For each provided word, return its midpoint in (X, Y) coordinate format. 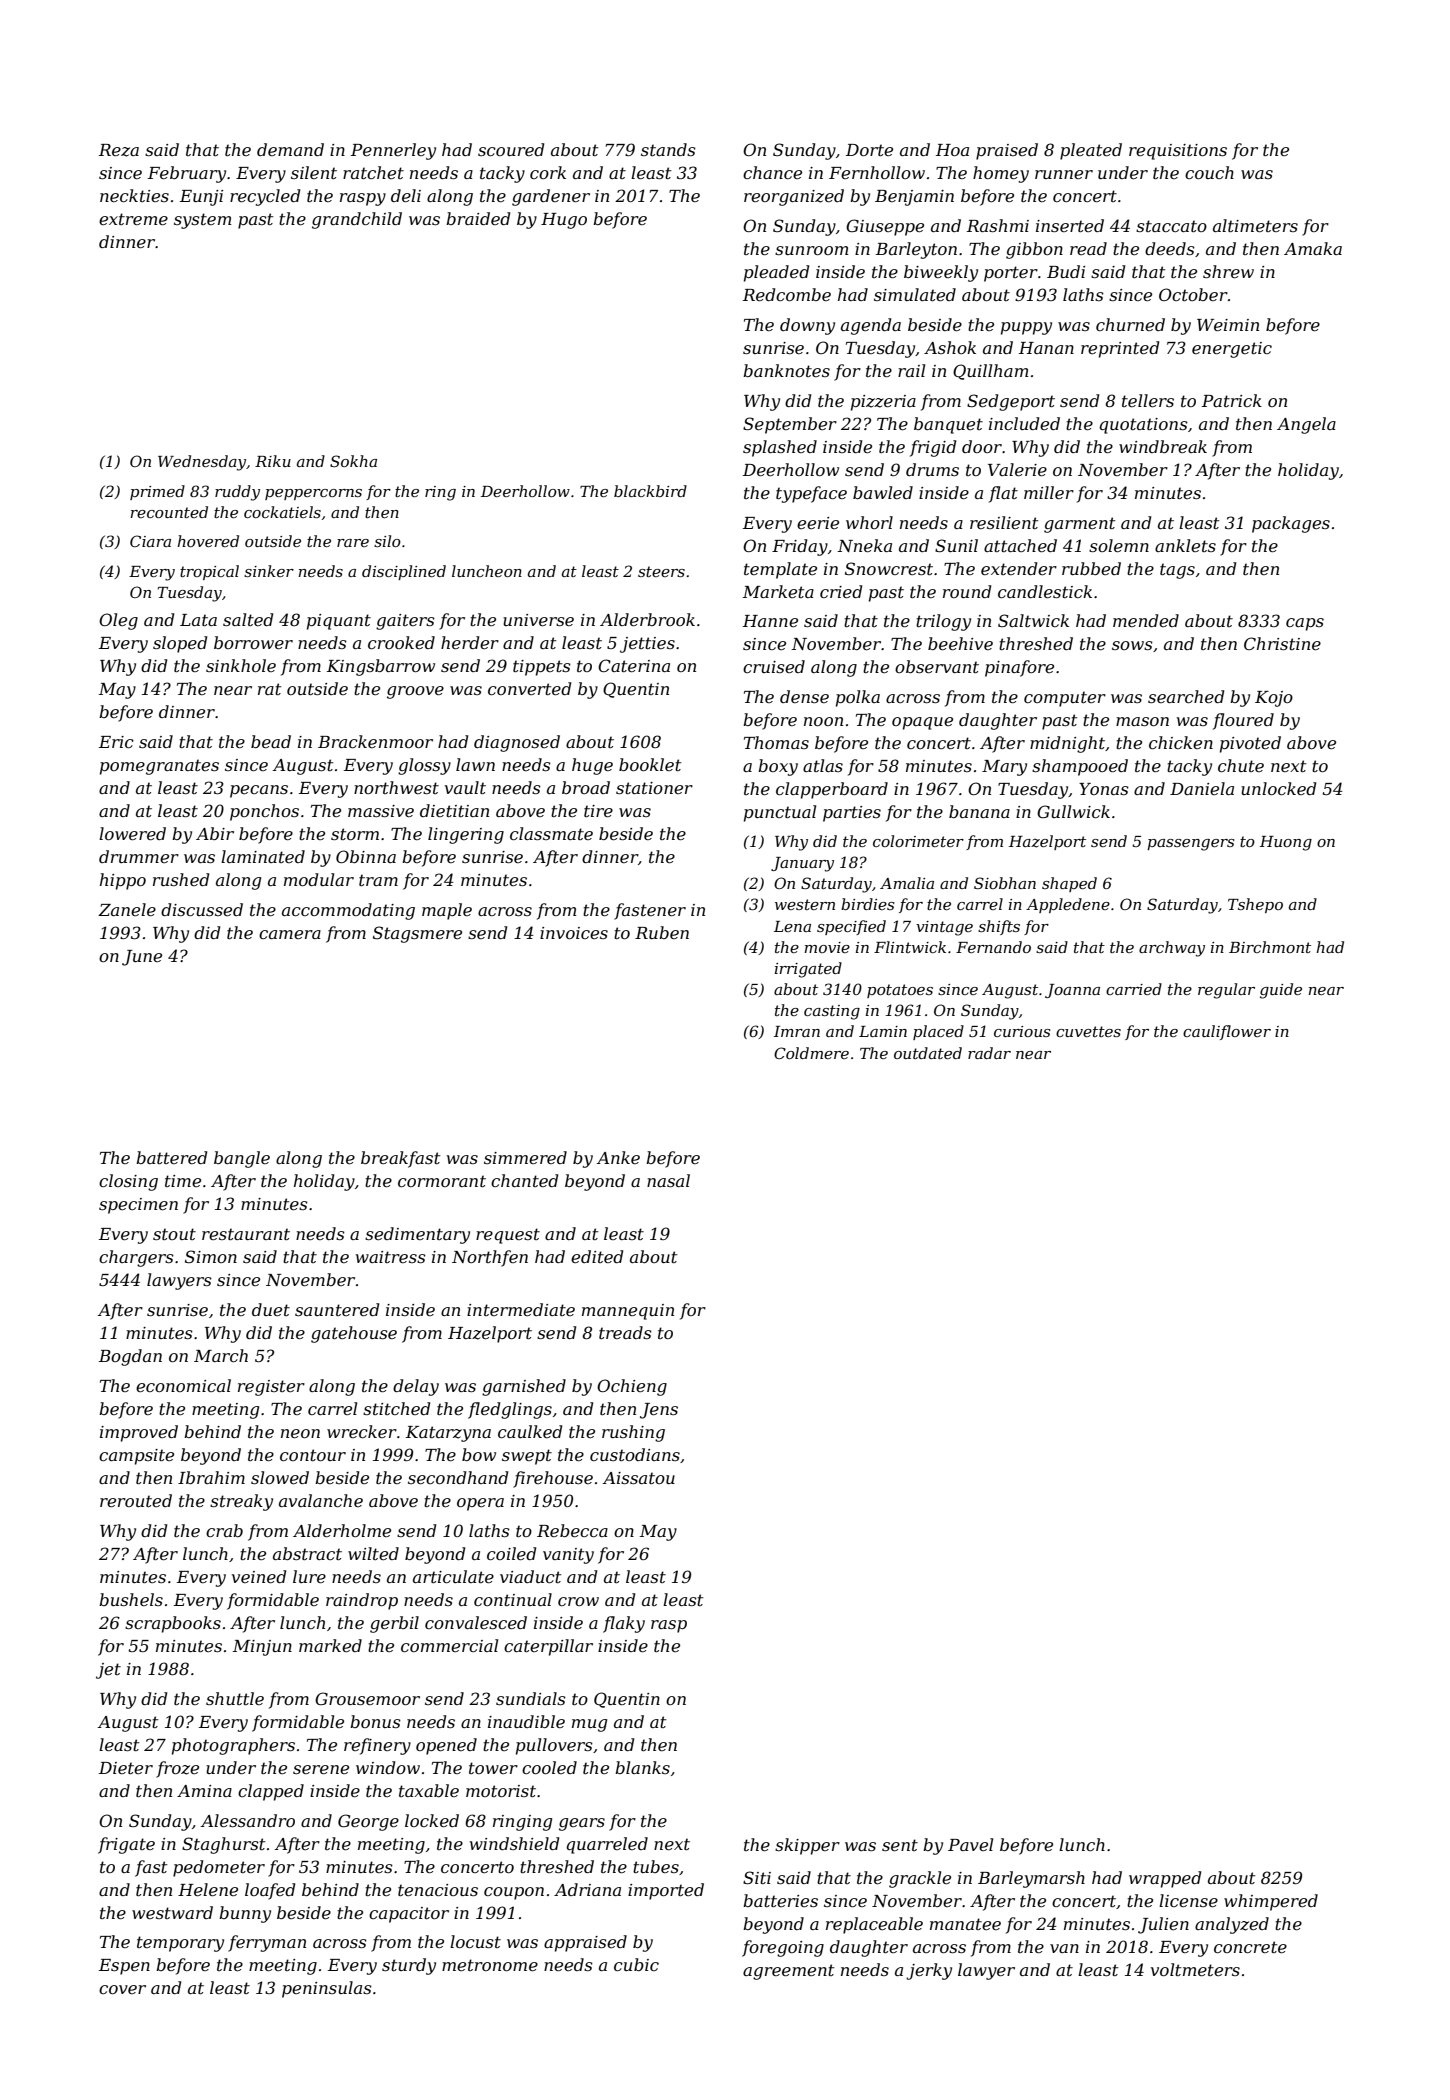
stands (668, 149)
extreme (133, 219)
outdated (928, 1053)
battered (171, 1157)
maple (447, 911)
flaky (624, 1624)
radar (989, 1053)
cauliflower (1227, 1032)
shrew (1228, 271)
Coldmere (811, 1053)
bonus (375, 1721)
